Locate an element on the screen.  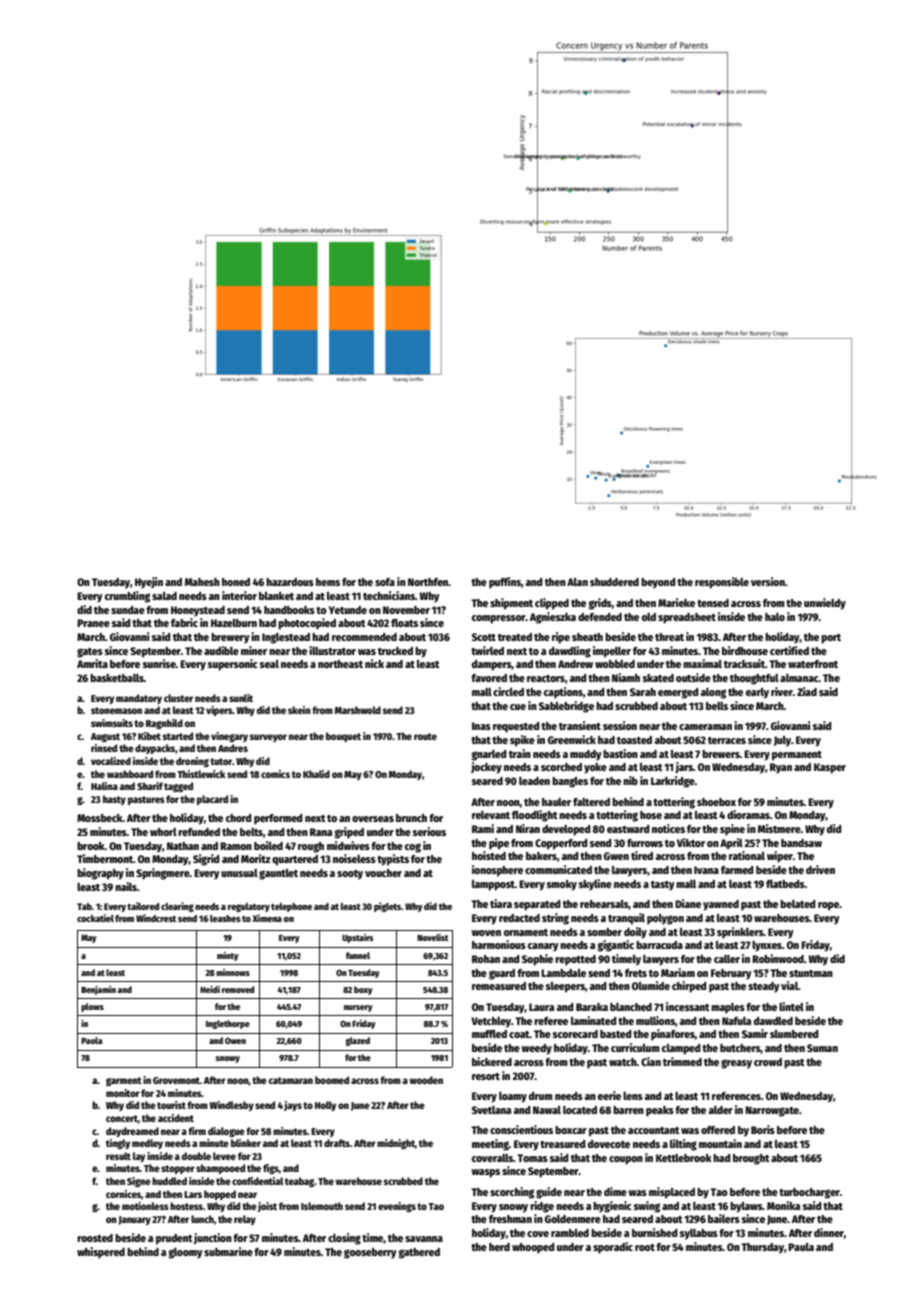
honed is located at coordinates (236, 582).
